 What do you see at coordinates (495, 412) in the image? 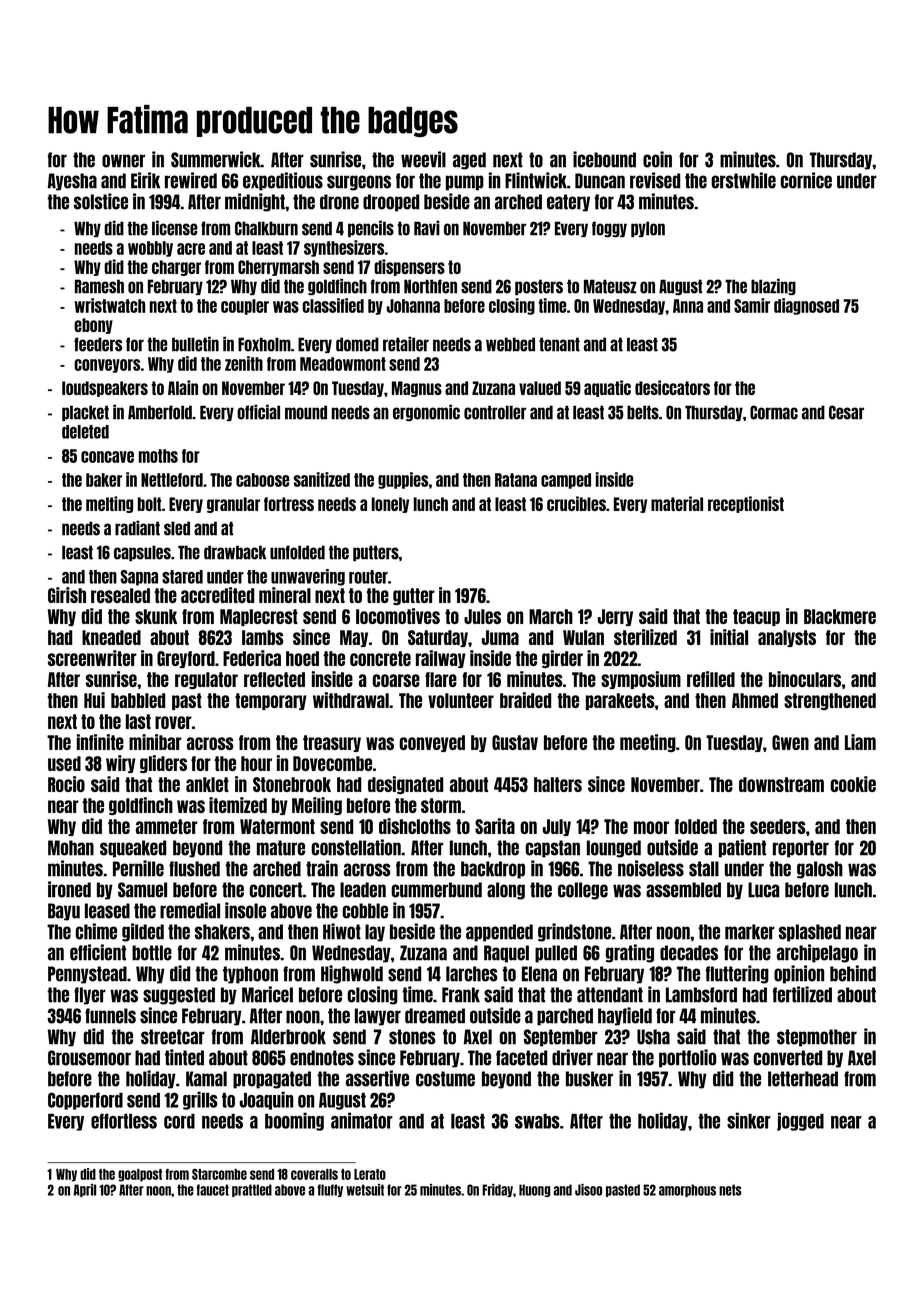
I see `controller` at bounding box center [495, 412].
